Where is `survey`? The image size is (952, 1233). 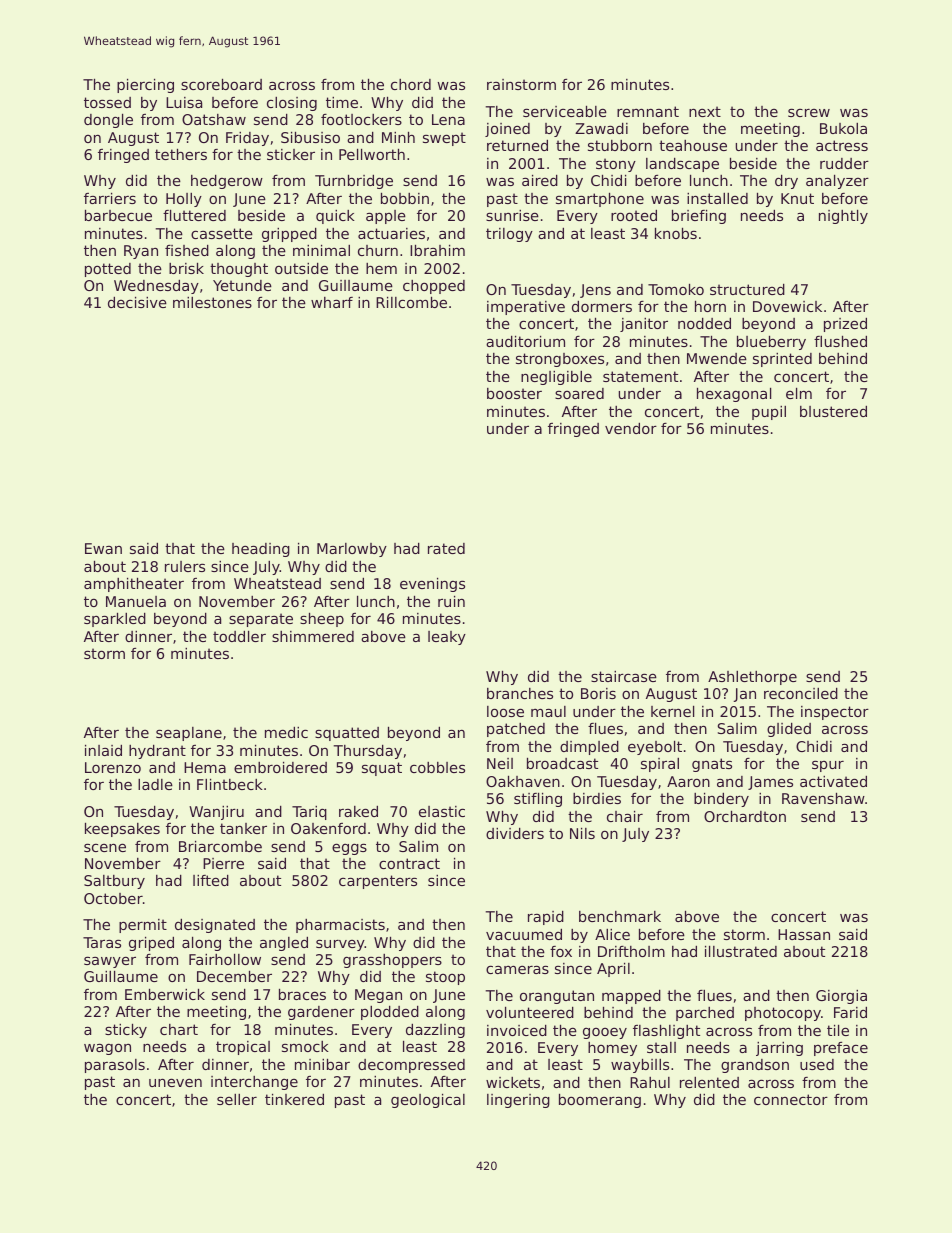 survey is located at coordinates (340, 945).
